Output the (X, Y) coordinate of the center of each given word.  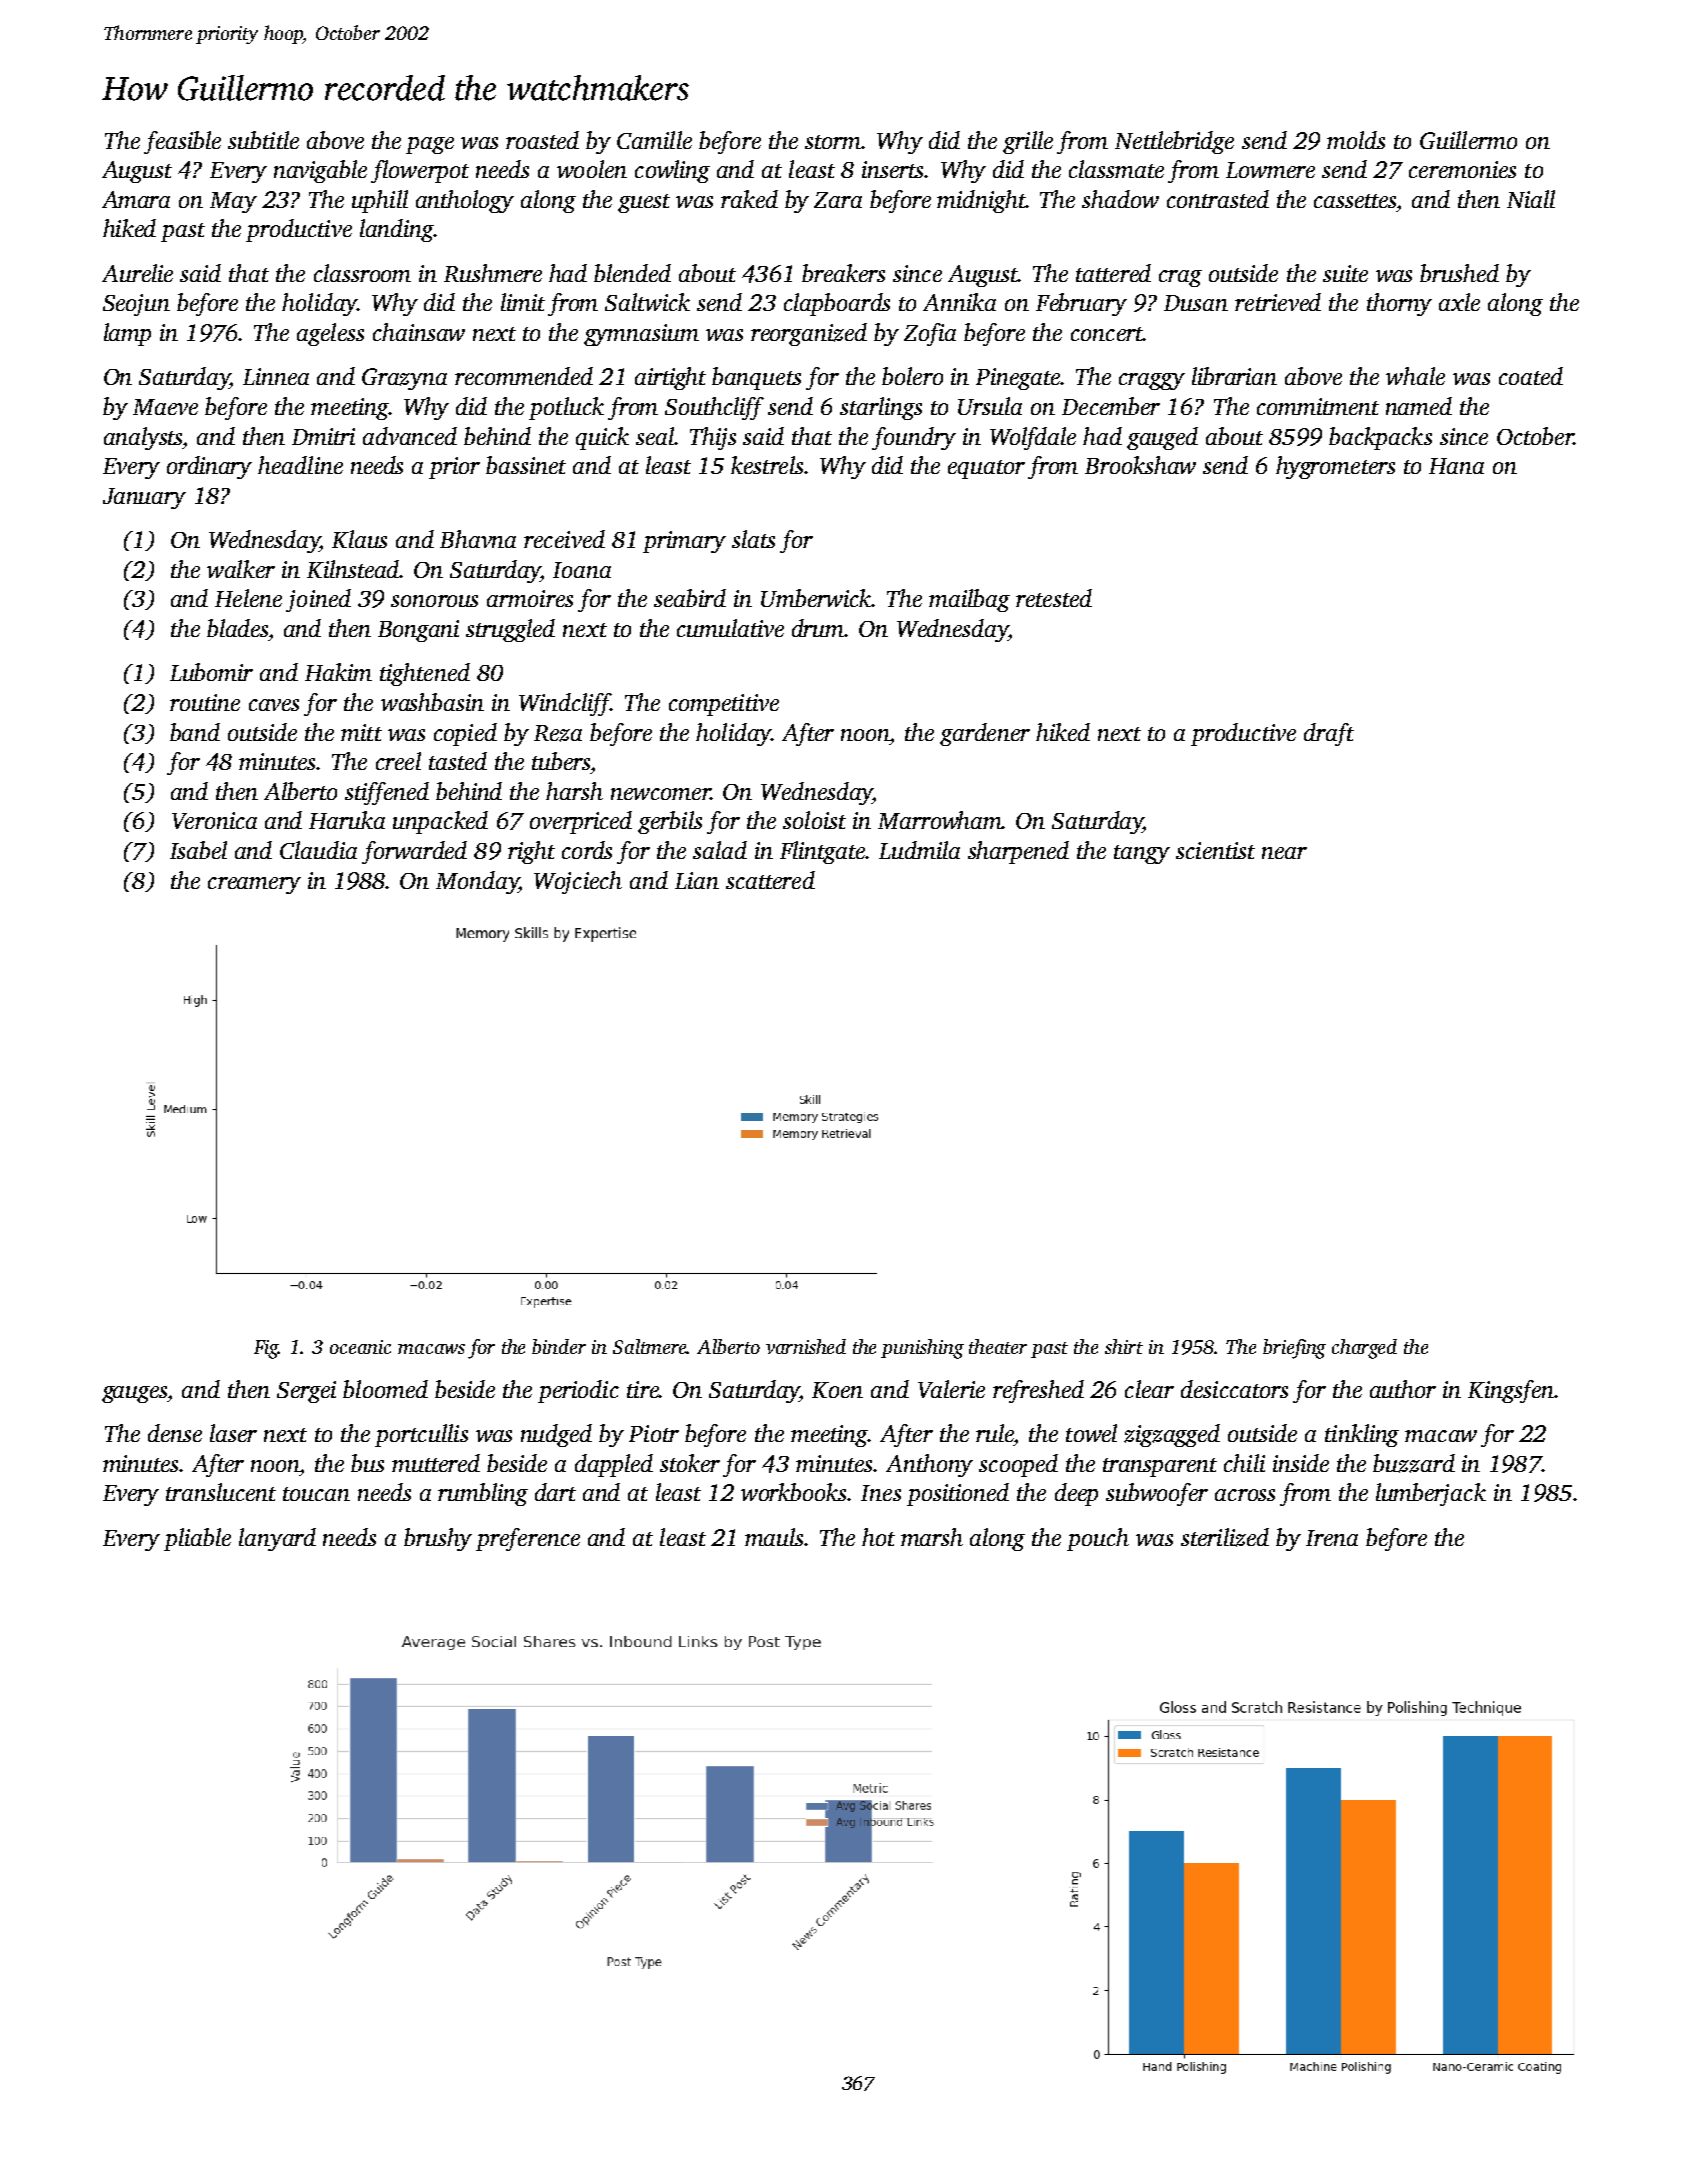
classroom (362, 273)
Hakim (338, 672)
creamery (254, 885)
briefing (1294, 1349)
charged (1364, 1349)
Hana (1456, 466)
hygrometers (1335, 467)
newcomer (660, 794)
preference (528, 1539)
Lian (697, 880)
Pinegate (1018, 379)
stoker (690, 1463)
